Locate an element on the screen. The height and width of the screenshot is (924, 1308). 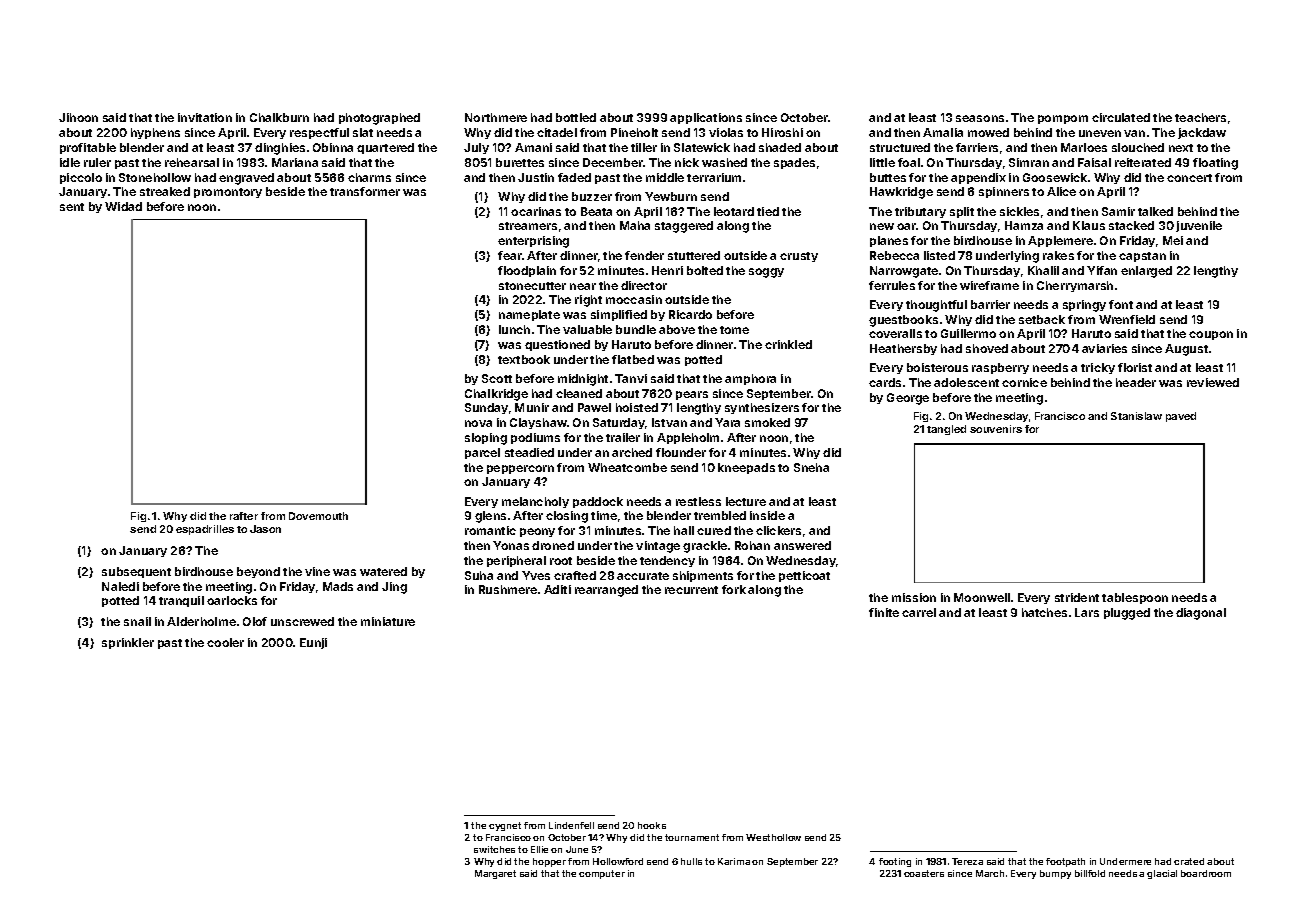
espadrilles is located at coordinates (205, 530).
